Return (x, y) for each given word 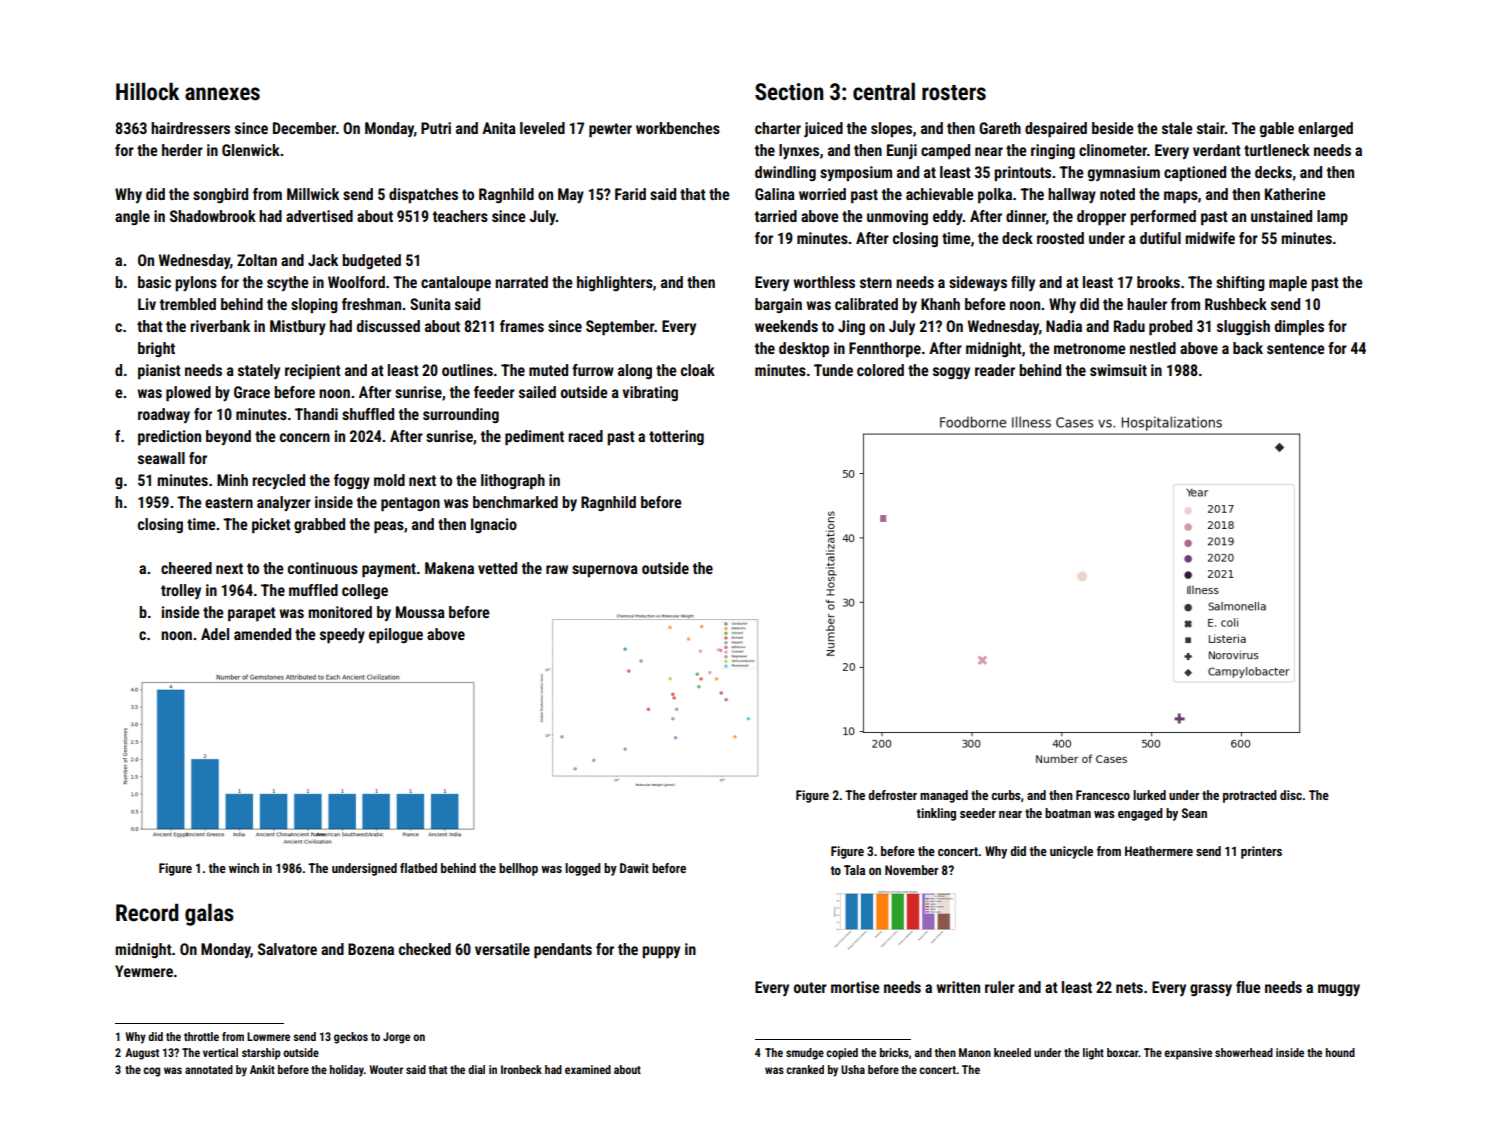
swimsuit (1118, 370)
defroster (892, 795)
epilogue (396, 636)
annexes (222, 94)
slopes (891, 130)
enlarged (1325, 129)
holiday (347, 1071)
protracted (1250, 796)
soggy (951, 373)
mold (389, 480)
